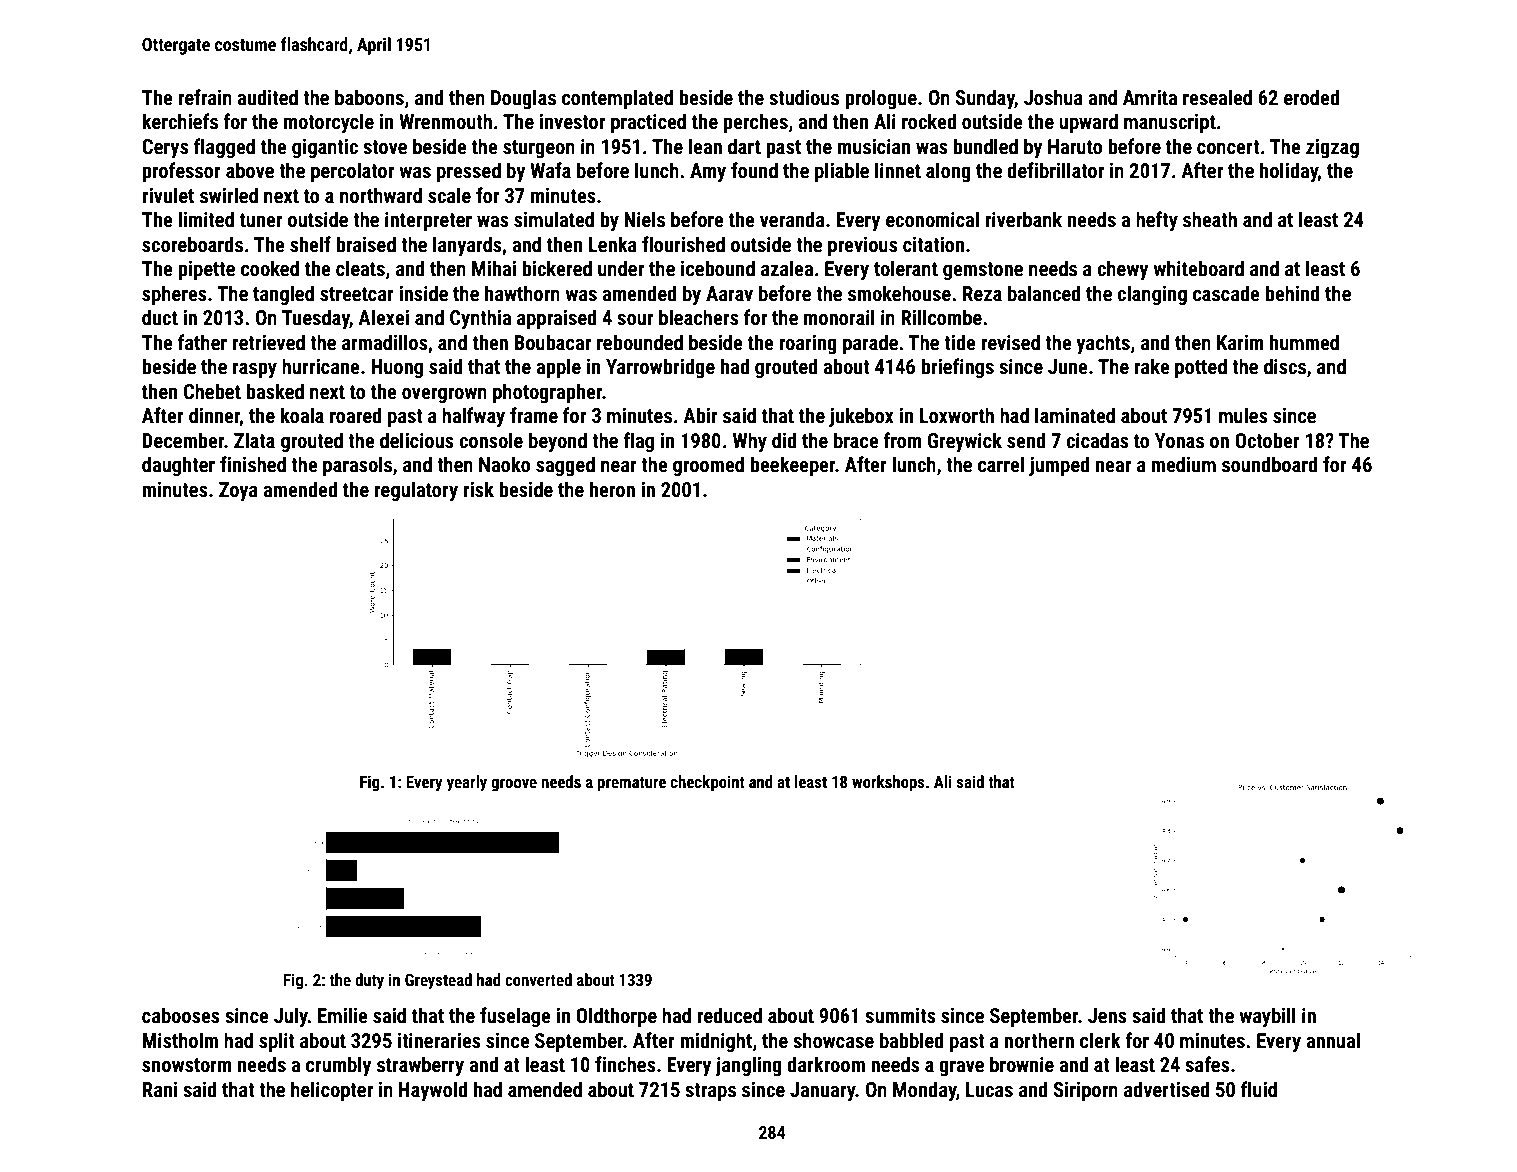 Image resolution: width=1517 pixels, height=1172 pixels. I want to click on Jens, so click(1107, 1015).
